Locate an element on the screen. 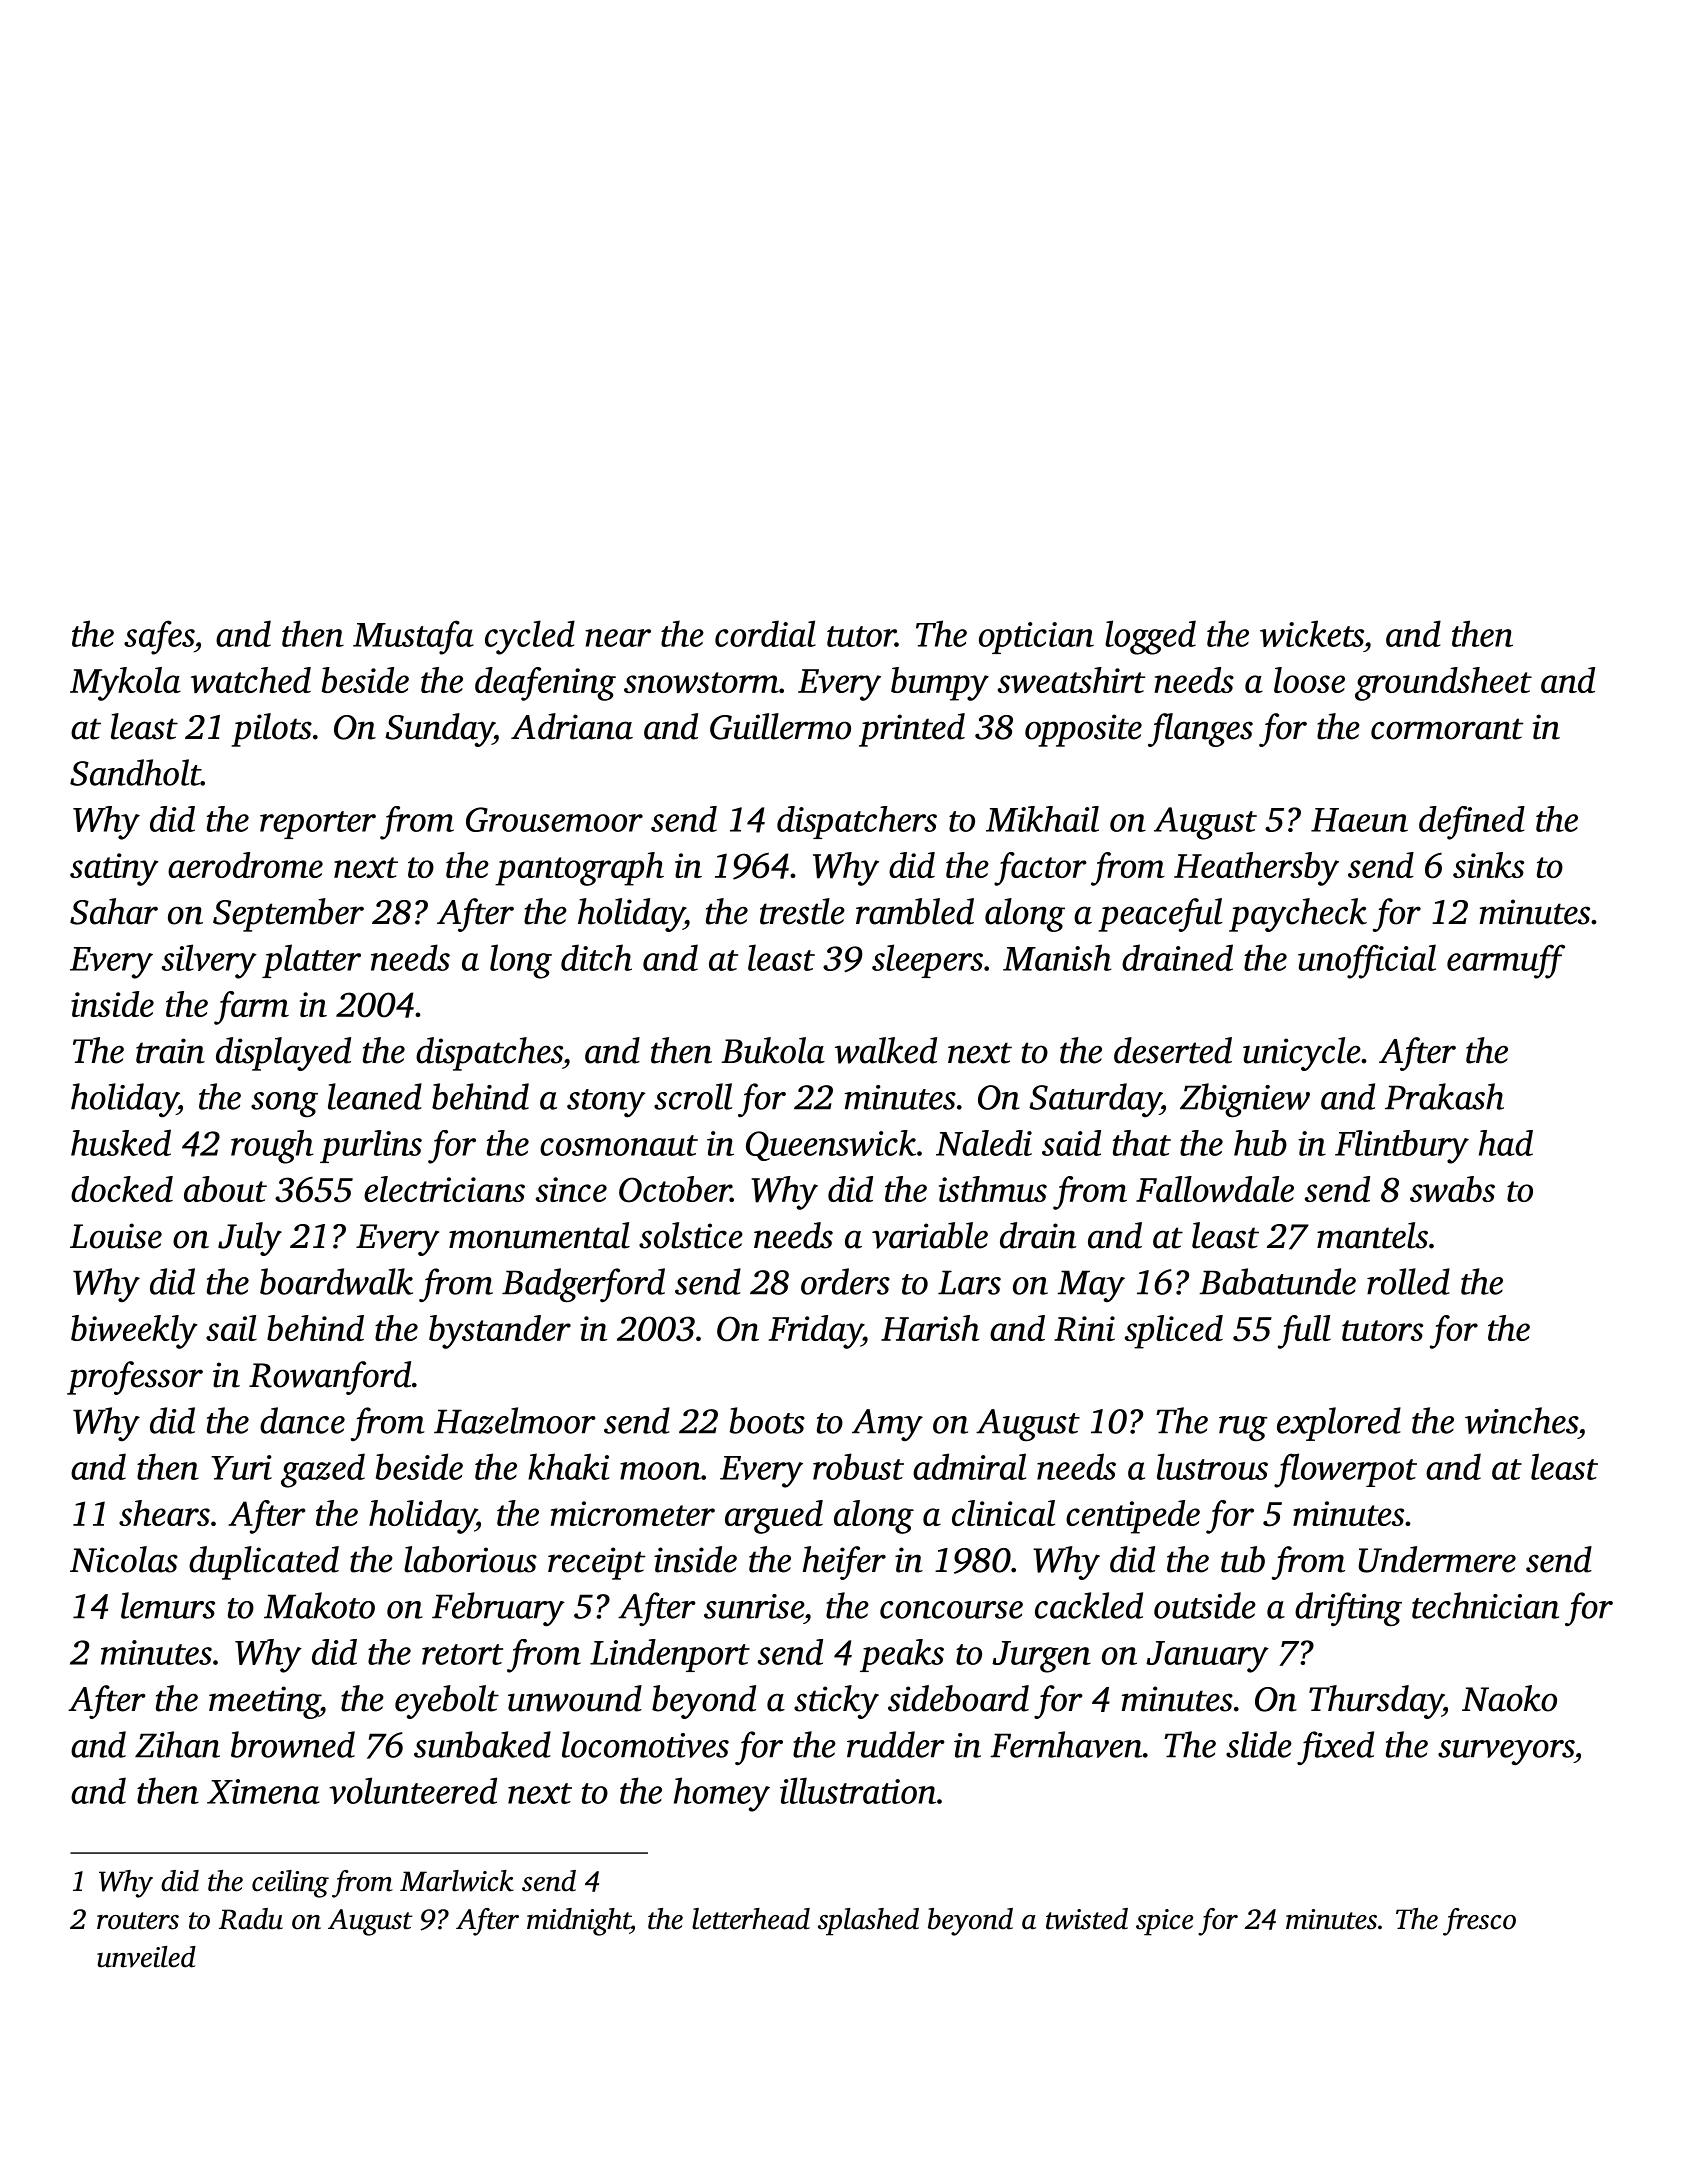 Image resolution: width=1683 pixels, height=2178 pixels. rug is located at coordinates (1243, 1428).
